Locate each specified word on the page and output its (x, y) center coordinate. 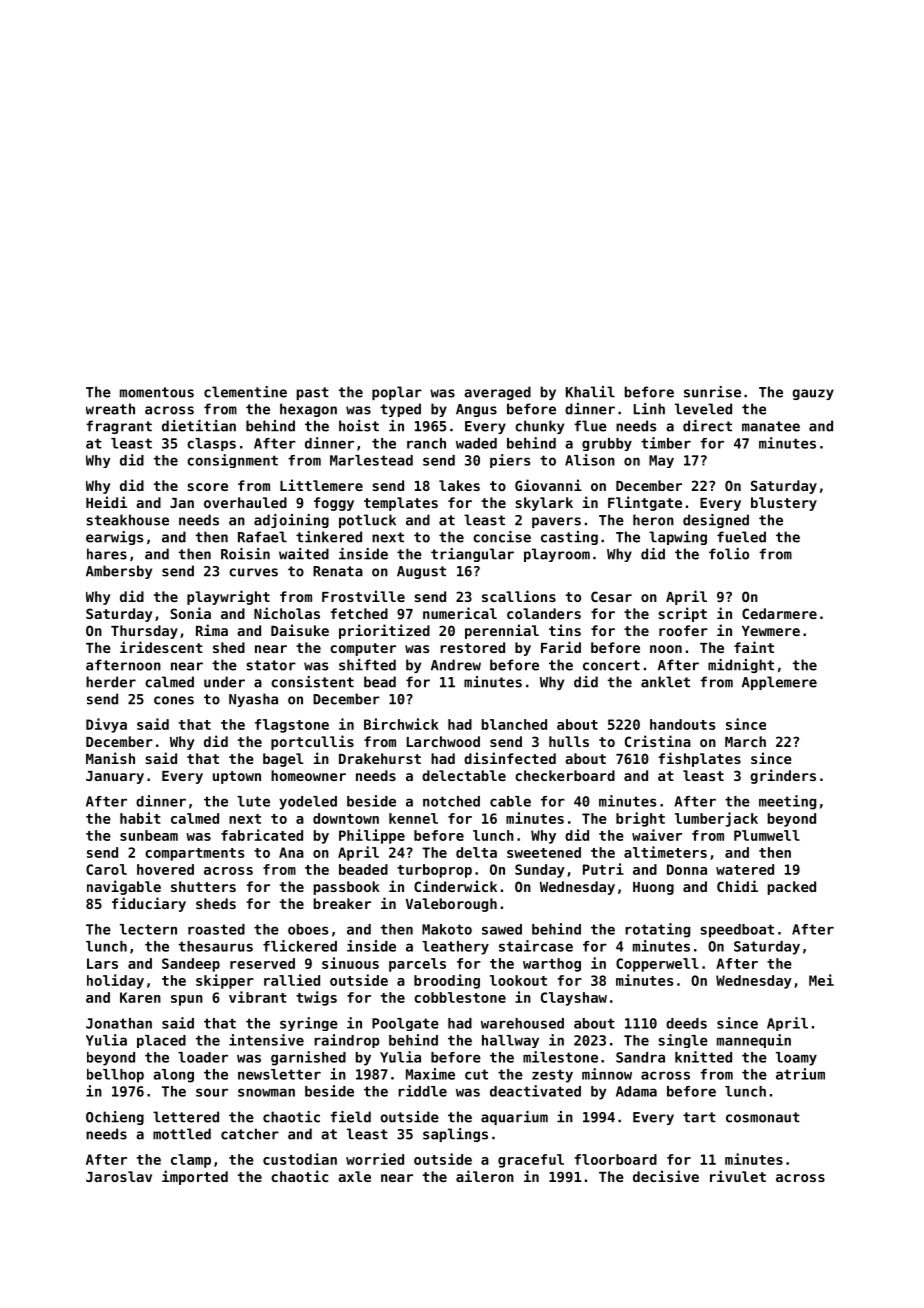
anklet (665, 682)
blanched (514, 724)
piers (510, 461)
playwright (228, 597)
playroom (557, 555)
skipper (225, 981)
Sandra (640, 1057)
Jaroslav (119, 1176)
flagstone (292, 726)
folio (729, 554)
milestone (560, 1057)
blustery (784, 504)
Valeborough (451, 905)
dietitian (199, 426)
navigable (124, 887)
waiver (657, 835)
